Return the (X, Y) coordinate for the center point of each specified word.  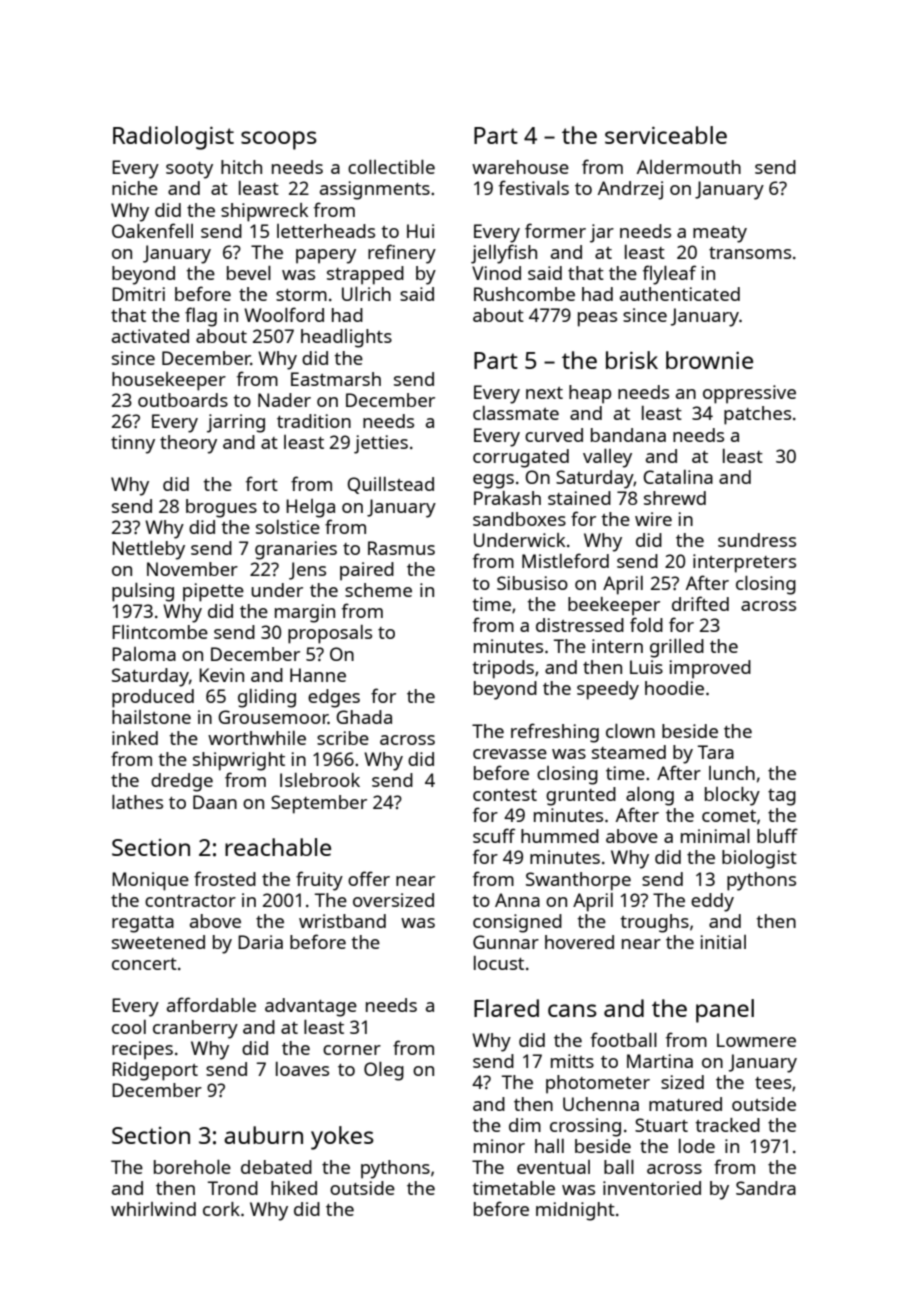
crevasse (510, 754)
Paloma (144, 654)
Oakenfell (152, 230)
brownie (709, 360)
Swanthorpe (578, 881)
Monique (150, 881)
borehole (192, 1167)
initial (723, 942)
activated (150, 336)
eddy (712, 902)
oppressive (749, 394)
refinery (402, 254)
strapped (365, 275)
